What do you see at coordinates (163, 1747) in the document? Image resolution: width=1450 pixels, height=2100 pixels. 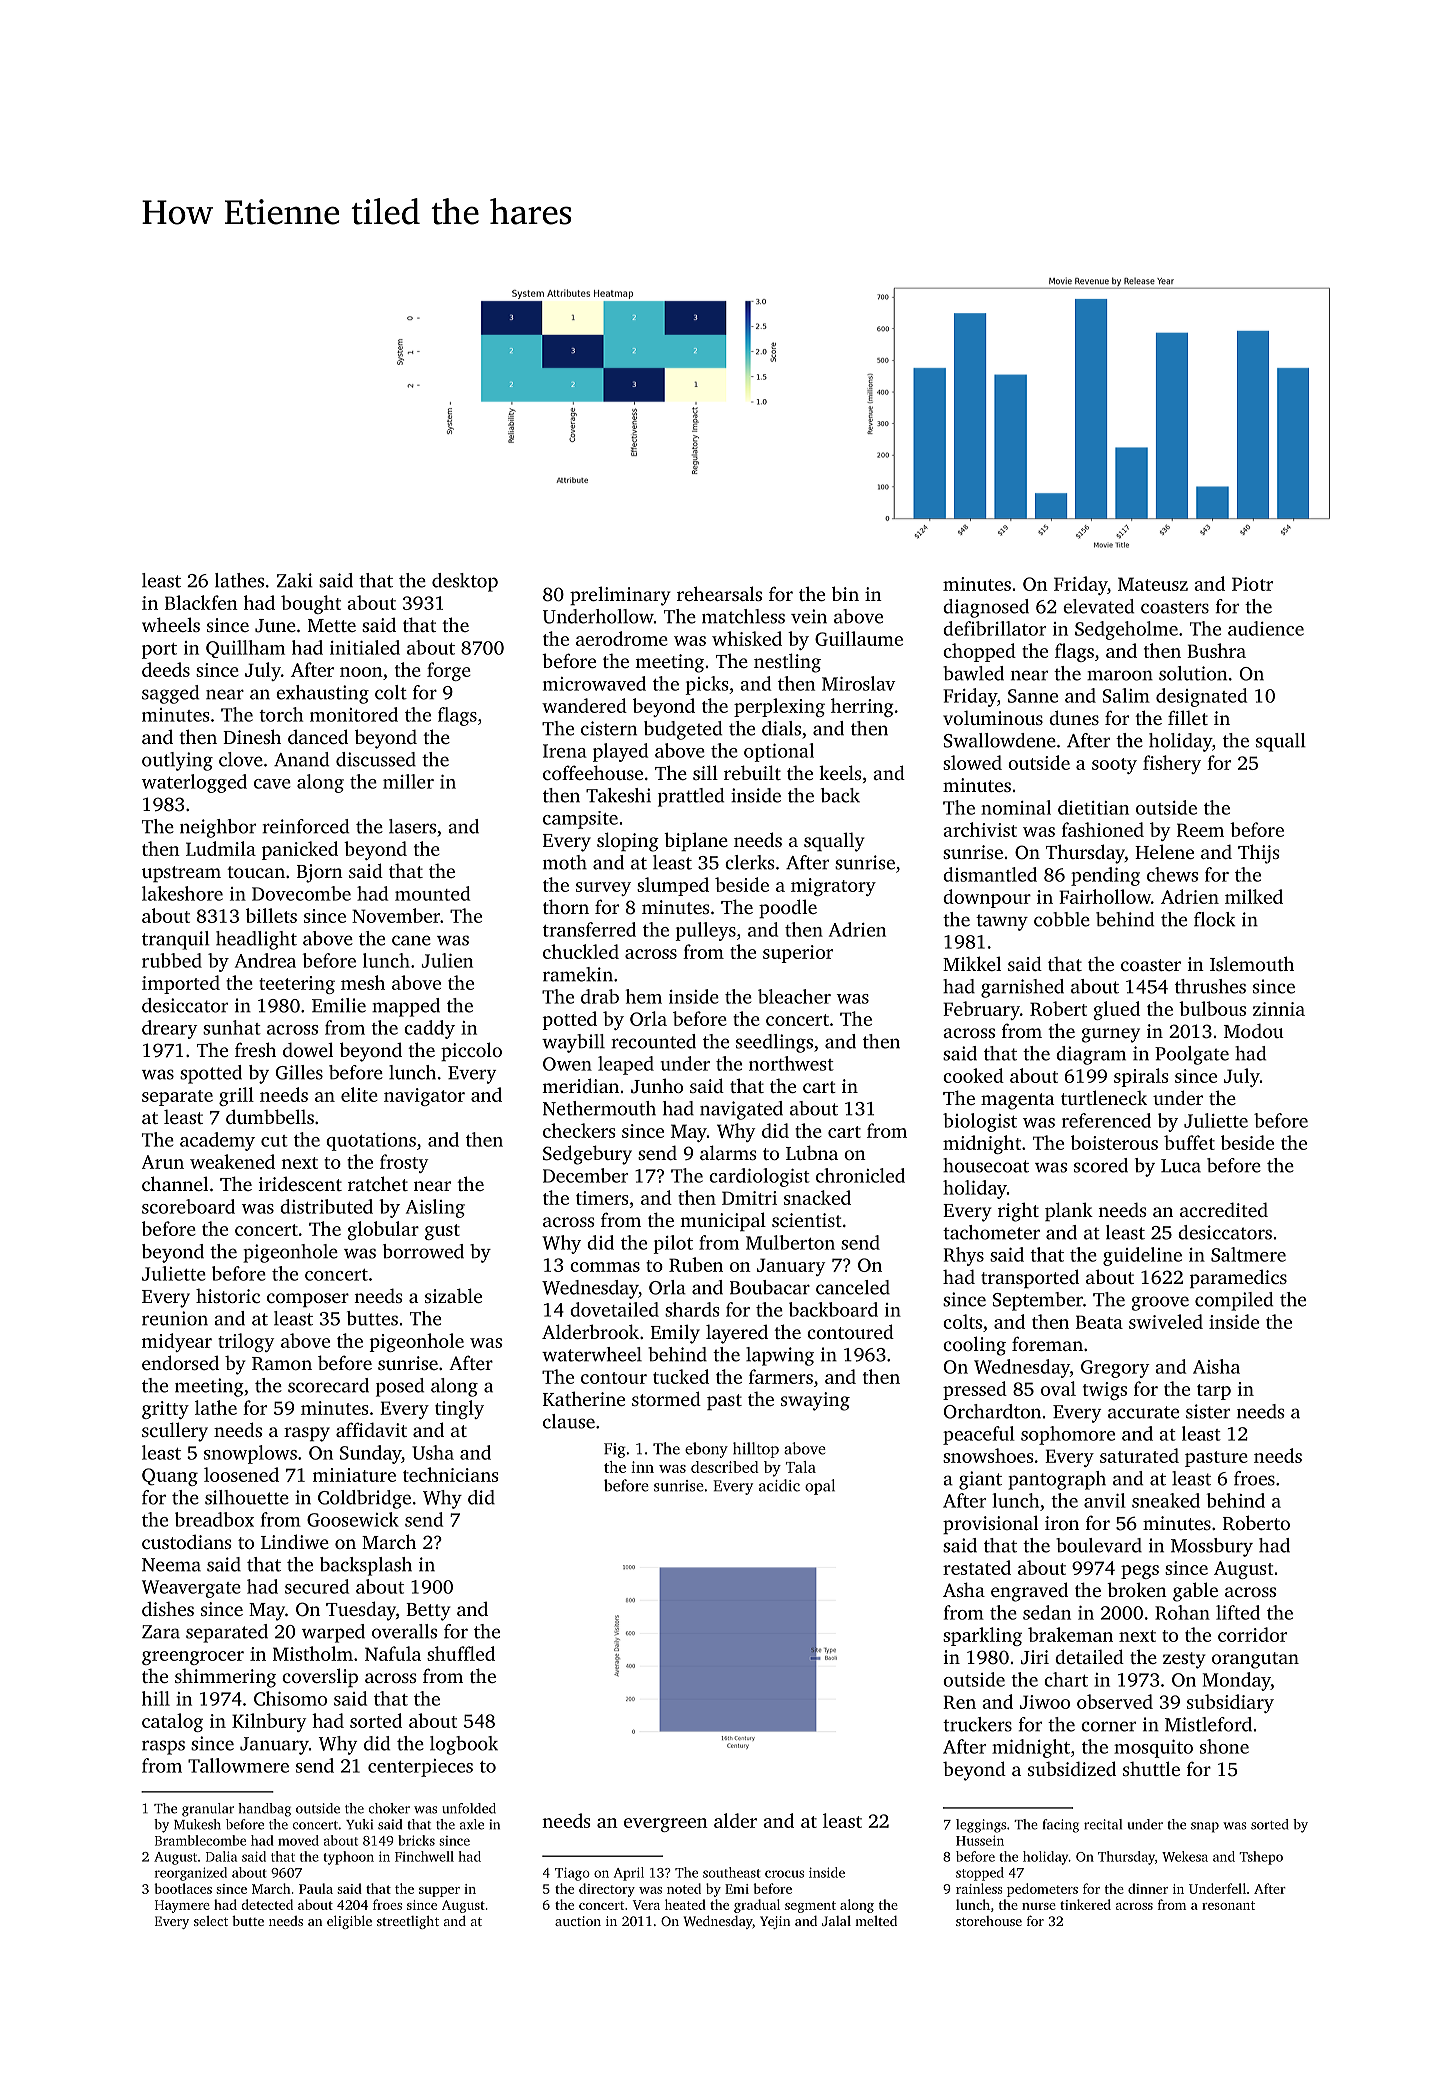 I see `rasps` at bounding box center [163, 1747].
